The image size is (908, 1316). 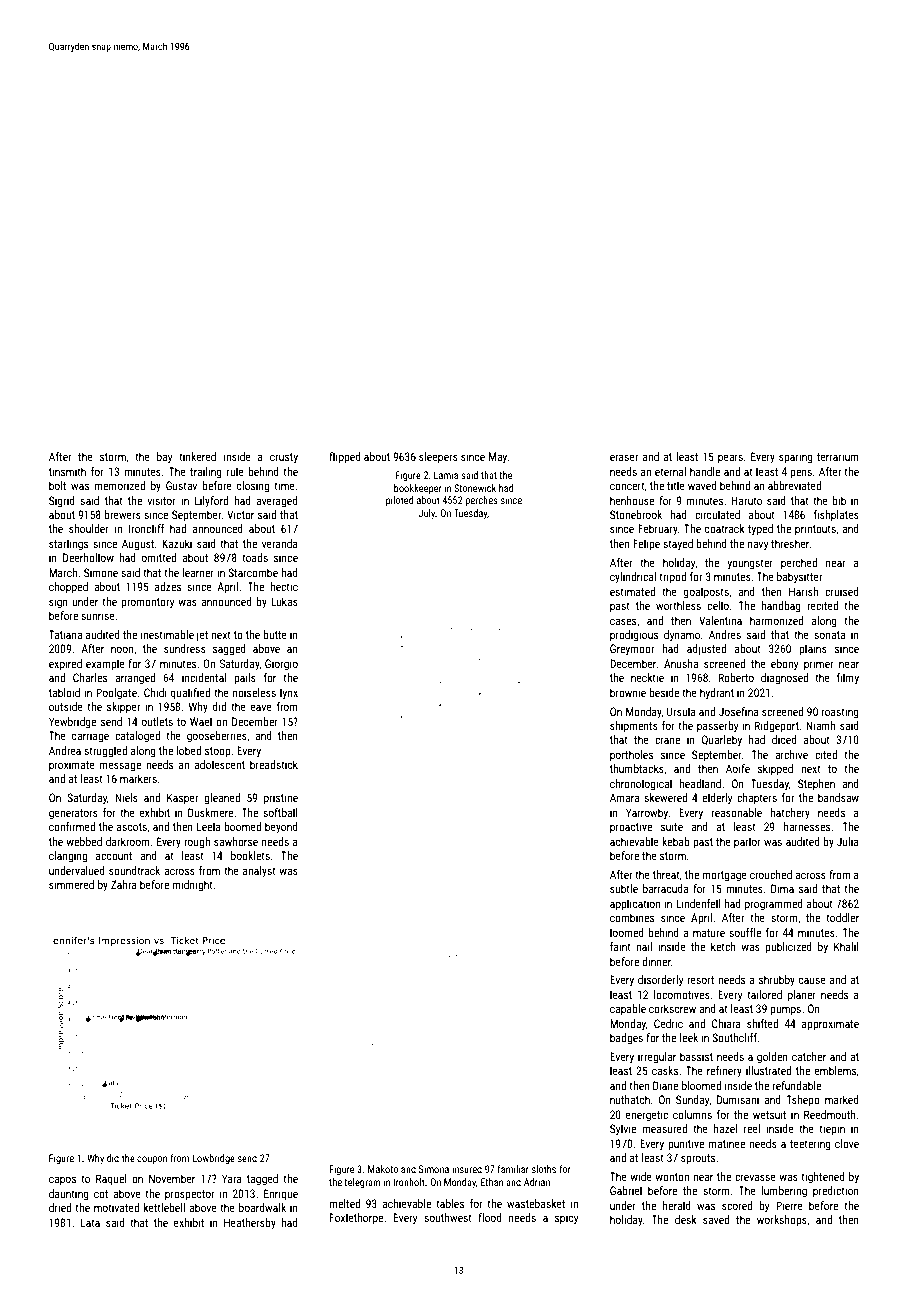 What do you see at coordinates (628, 1009) in the image?
I see `capable` at bounding box center [628, 1009].
